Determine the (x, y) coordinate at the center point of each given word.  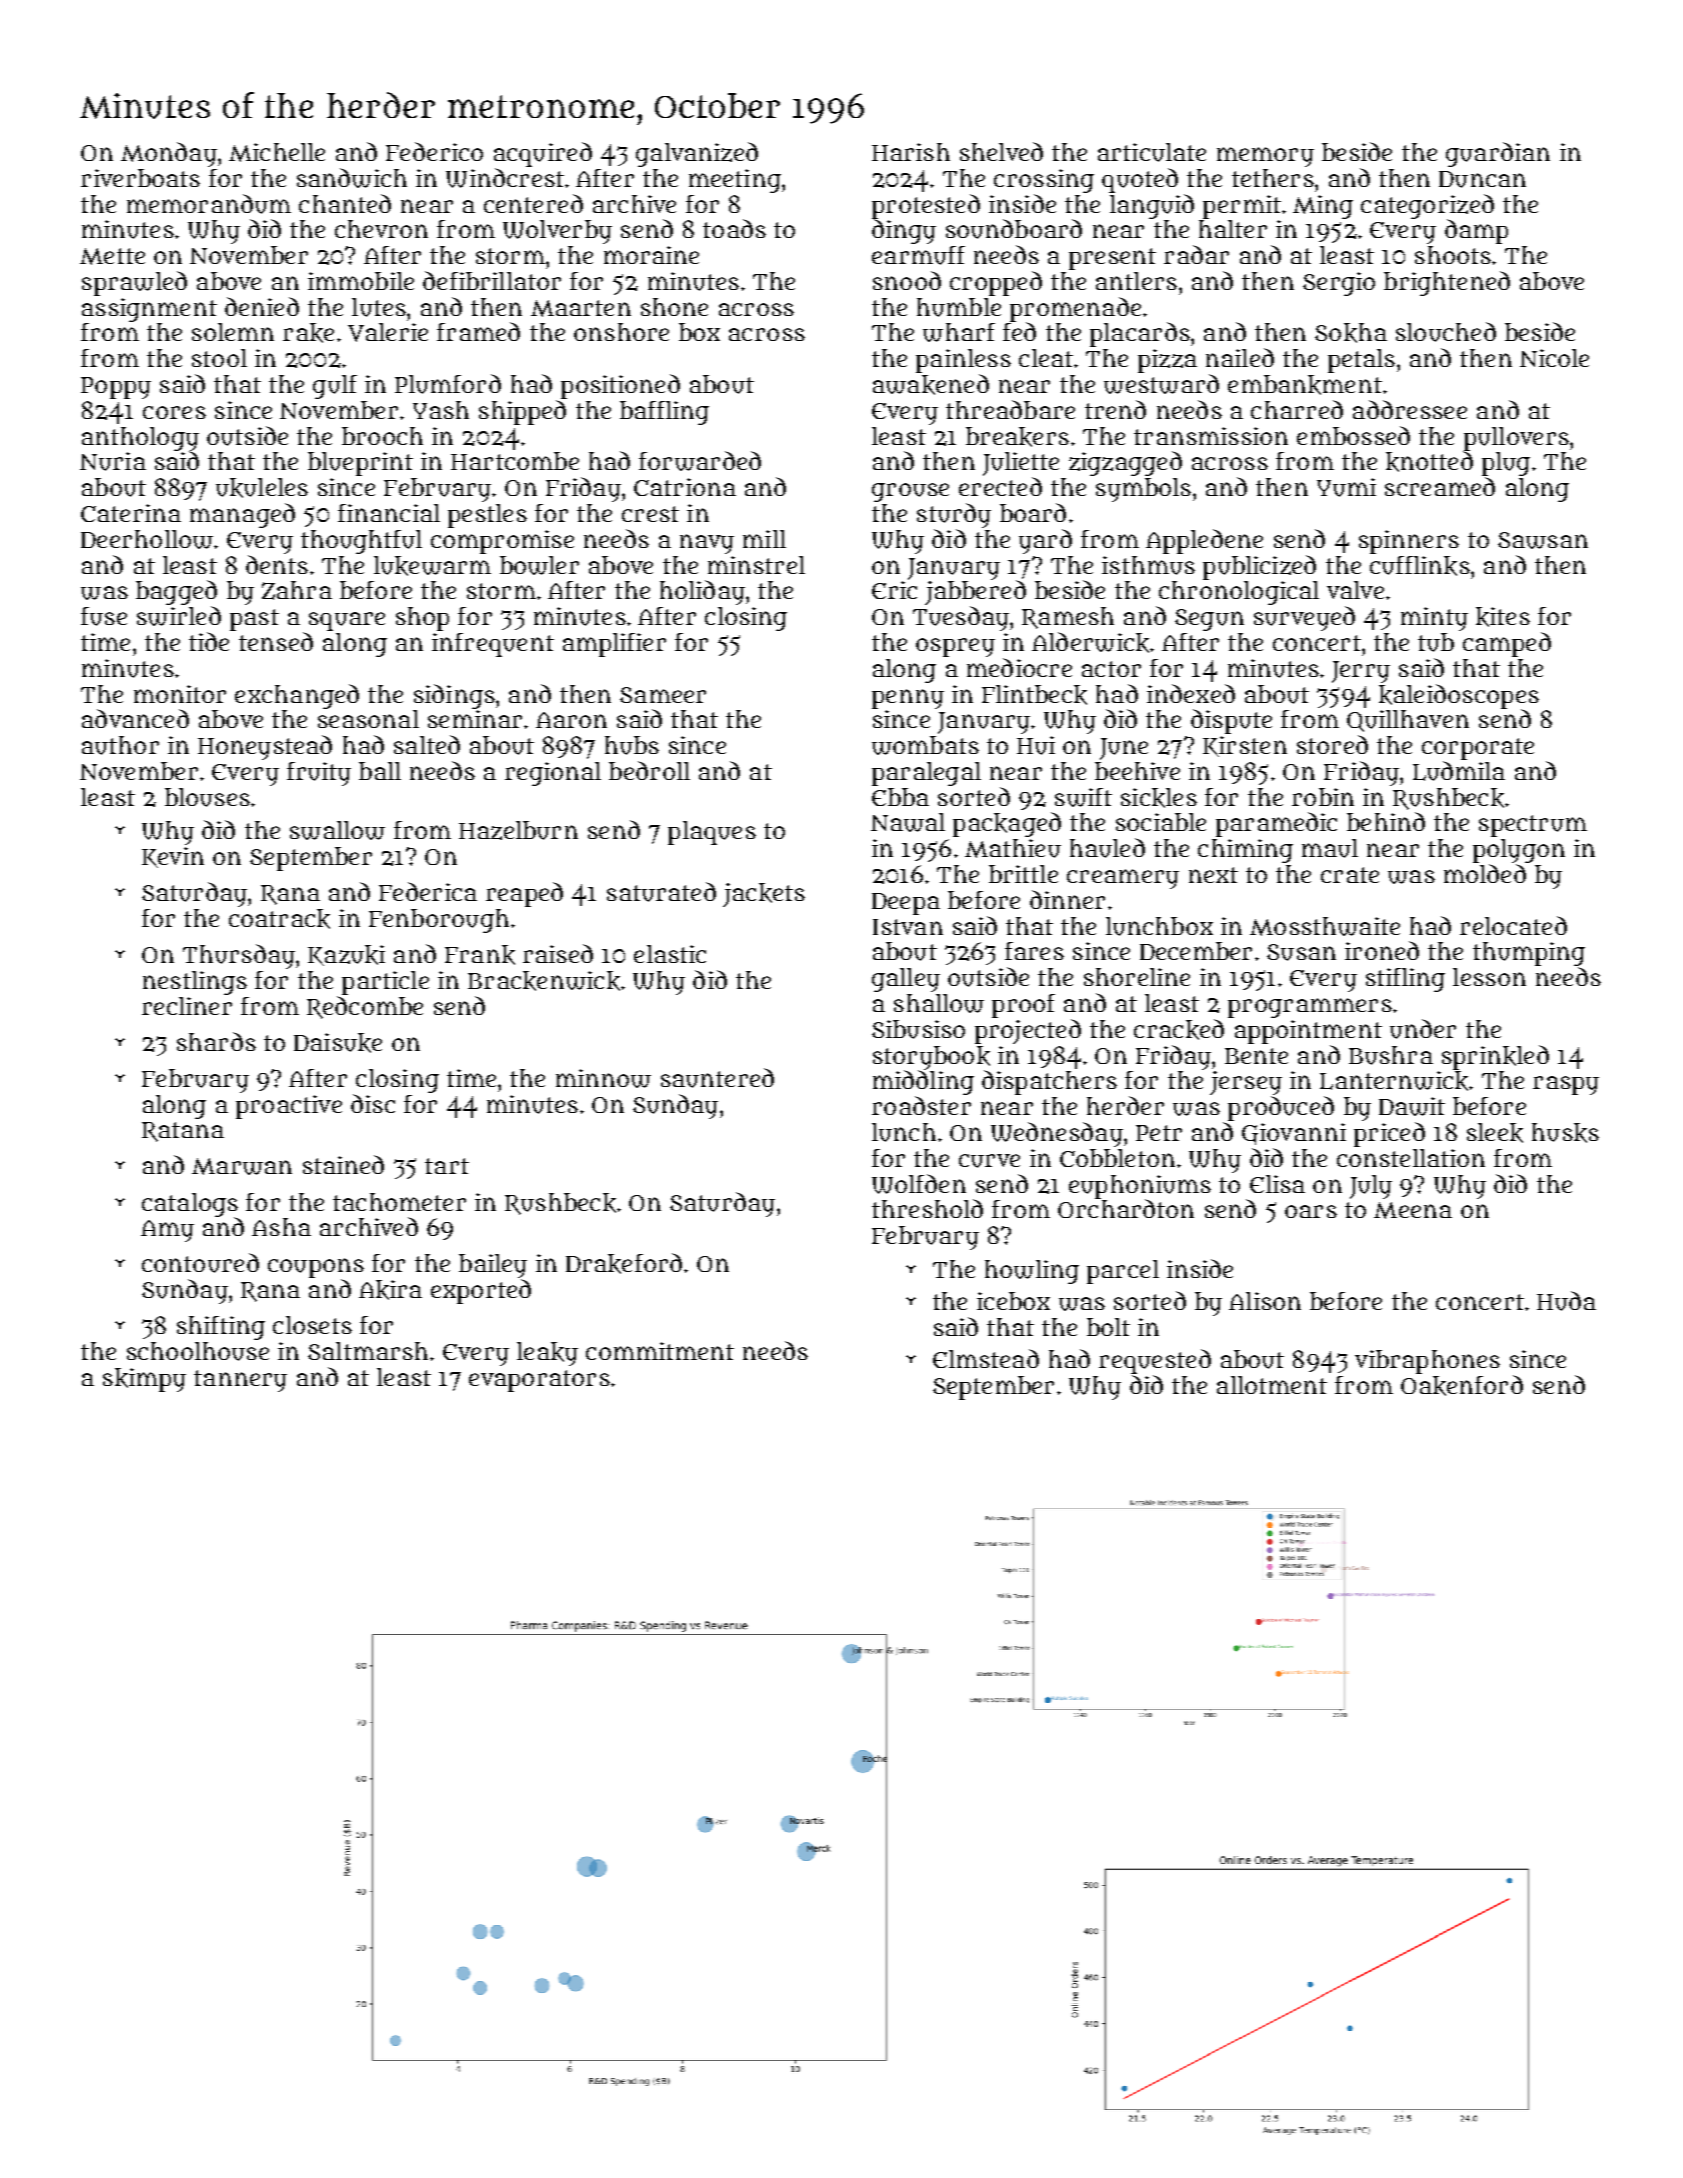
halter (1233, 229)
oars (1311, 1211)
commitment (660, 1351)
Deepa (906, 904)
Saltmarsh (368, 1351)
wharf (959, 332)
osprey (955, 647)
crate (1350, 875)
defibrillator (492, 280)
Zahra (297, 590)
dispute (1231, 721)
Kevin (173, 857)
